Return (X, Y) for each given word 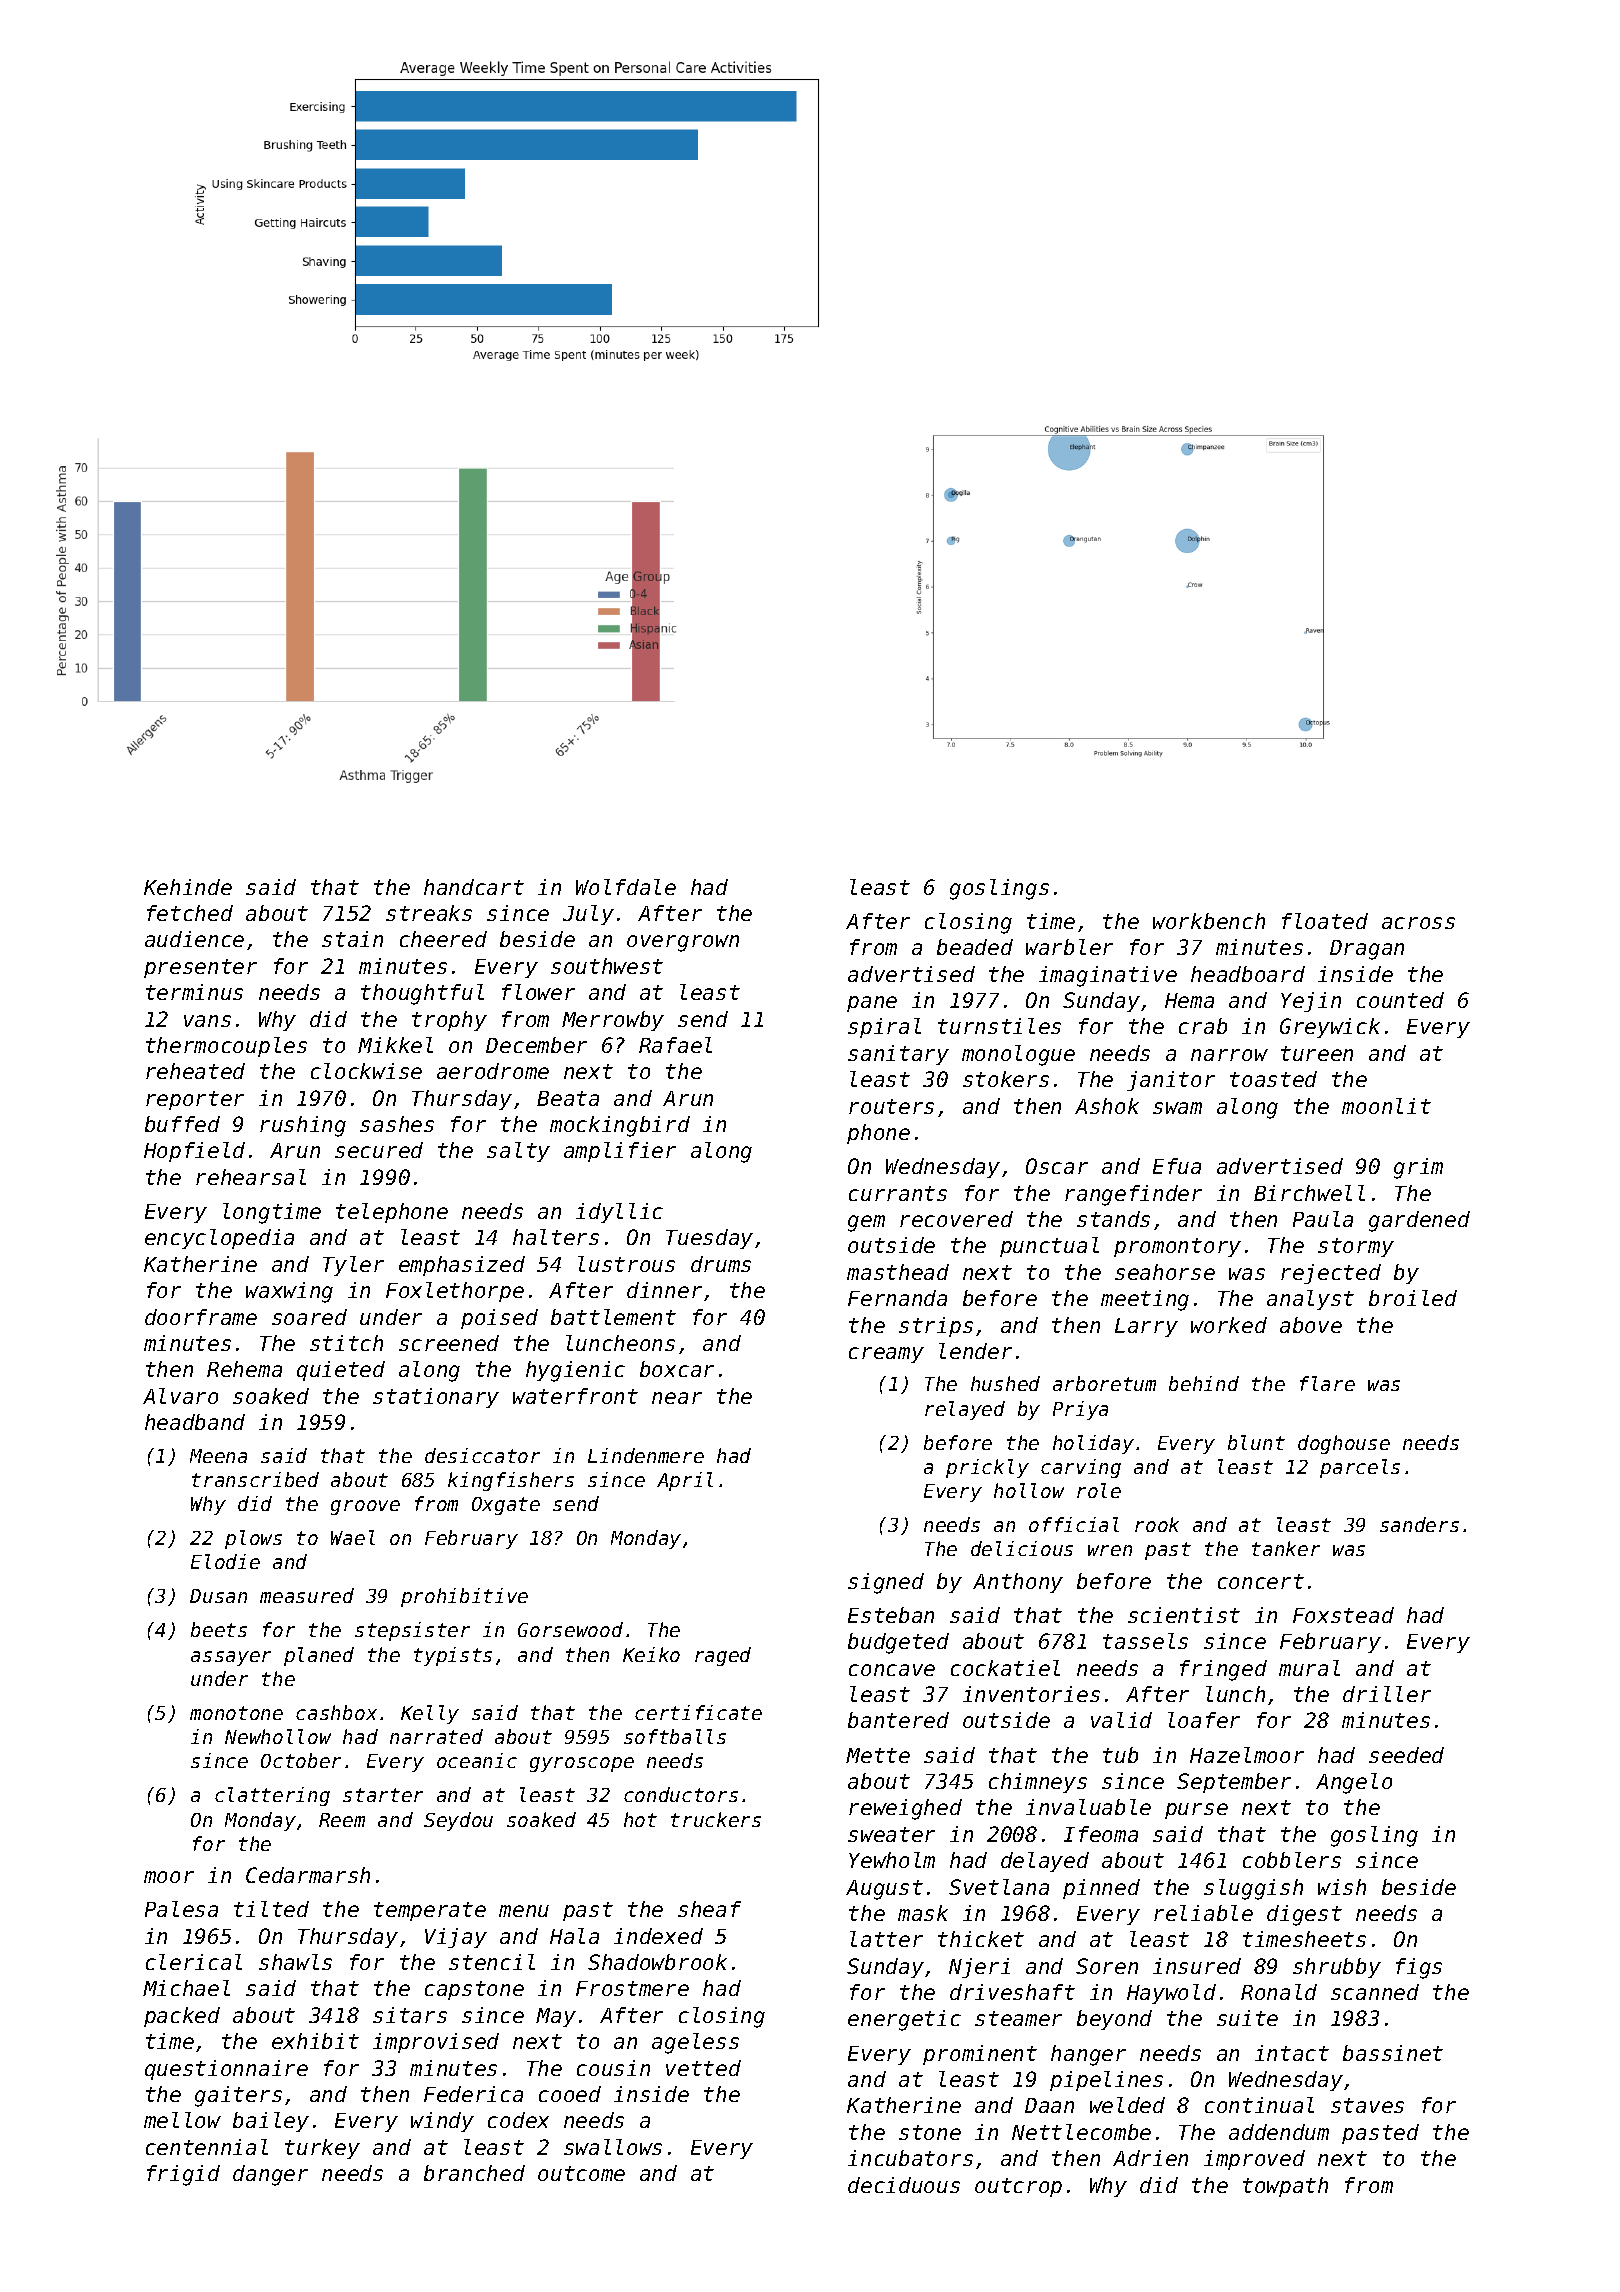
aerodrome (493, 1071)
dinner (664, 1290)
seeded (1406, 1755)
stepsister (412, 1631)
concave (892, 1670)
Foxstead (1343, 1615)
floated (1325, 921)
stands (1113, 1219)
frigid (183, 2175)
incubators (910, 2158)
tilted (271, 1909)
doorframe (201, 1317)
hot (640, 1819)
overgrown (683, 943)
